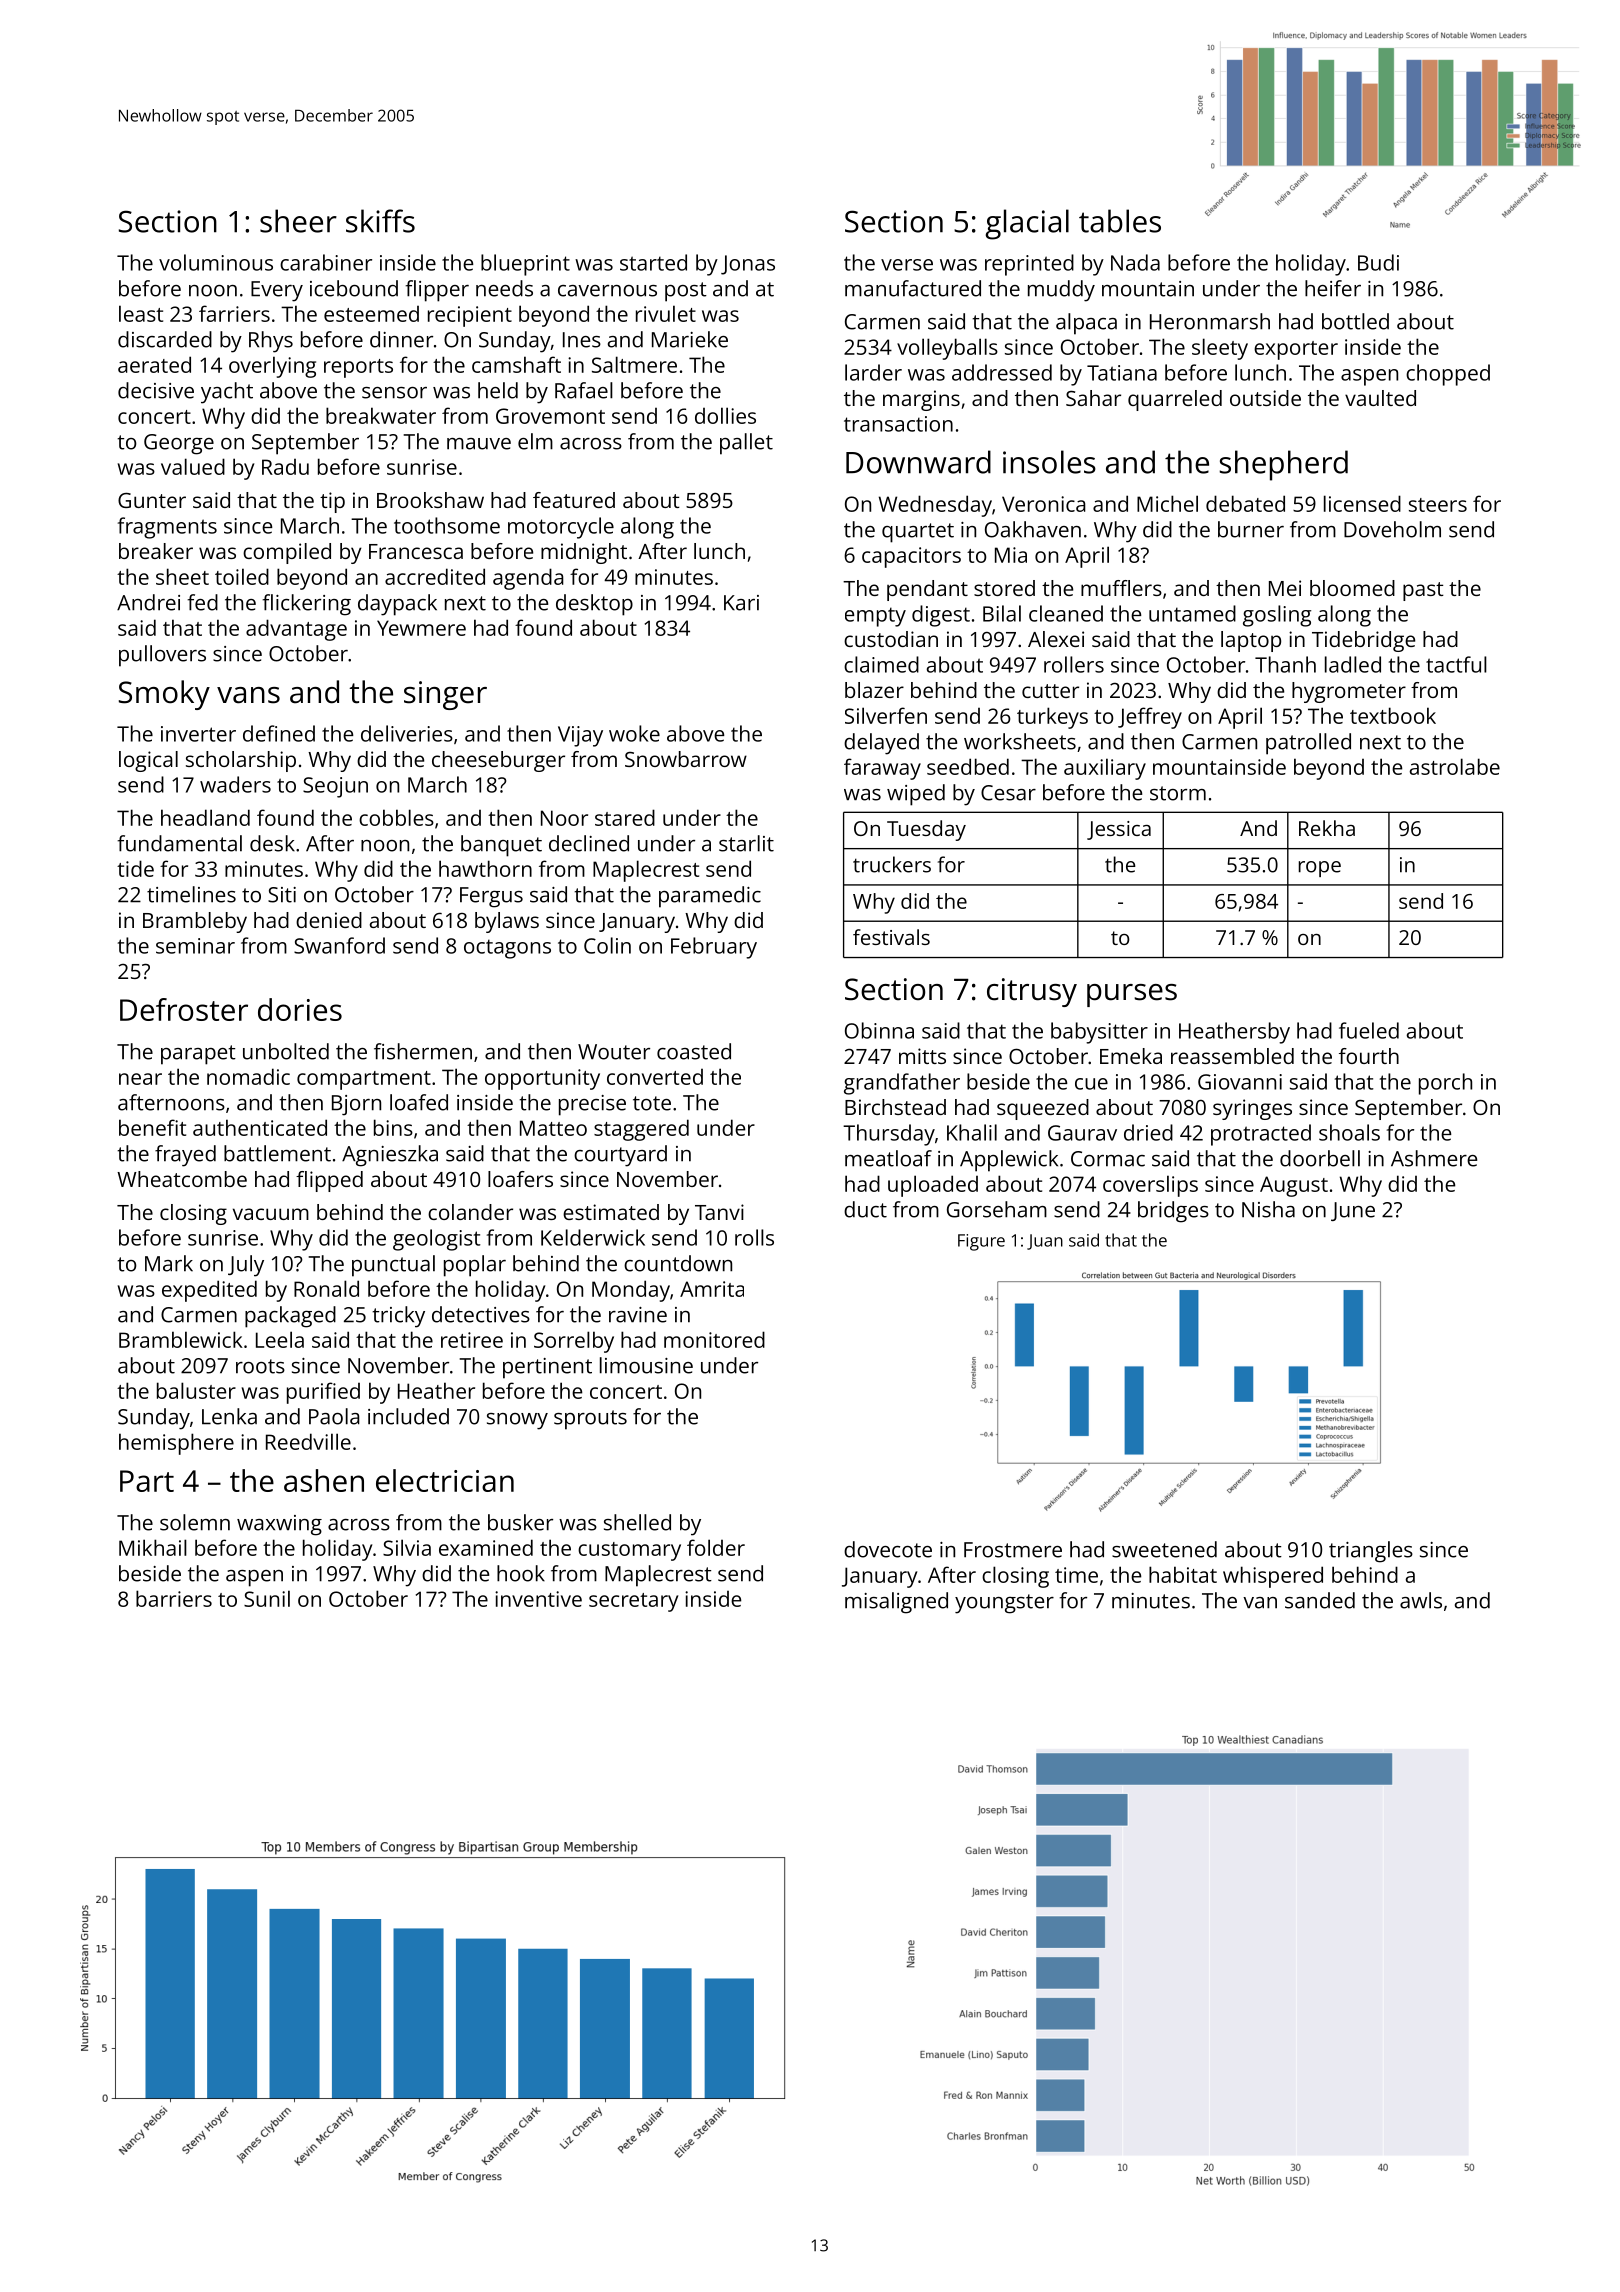  Describe the element at coordinates (279, 1525) in the image. I see `waxwing` at that location.
